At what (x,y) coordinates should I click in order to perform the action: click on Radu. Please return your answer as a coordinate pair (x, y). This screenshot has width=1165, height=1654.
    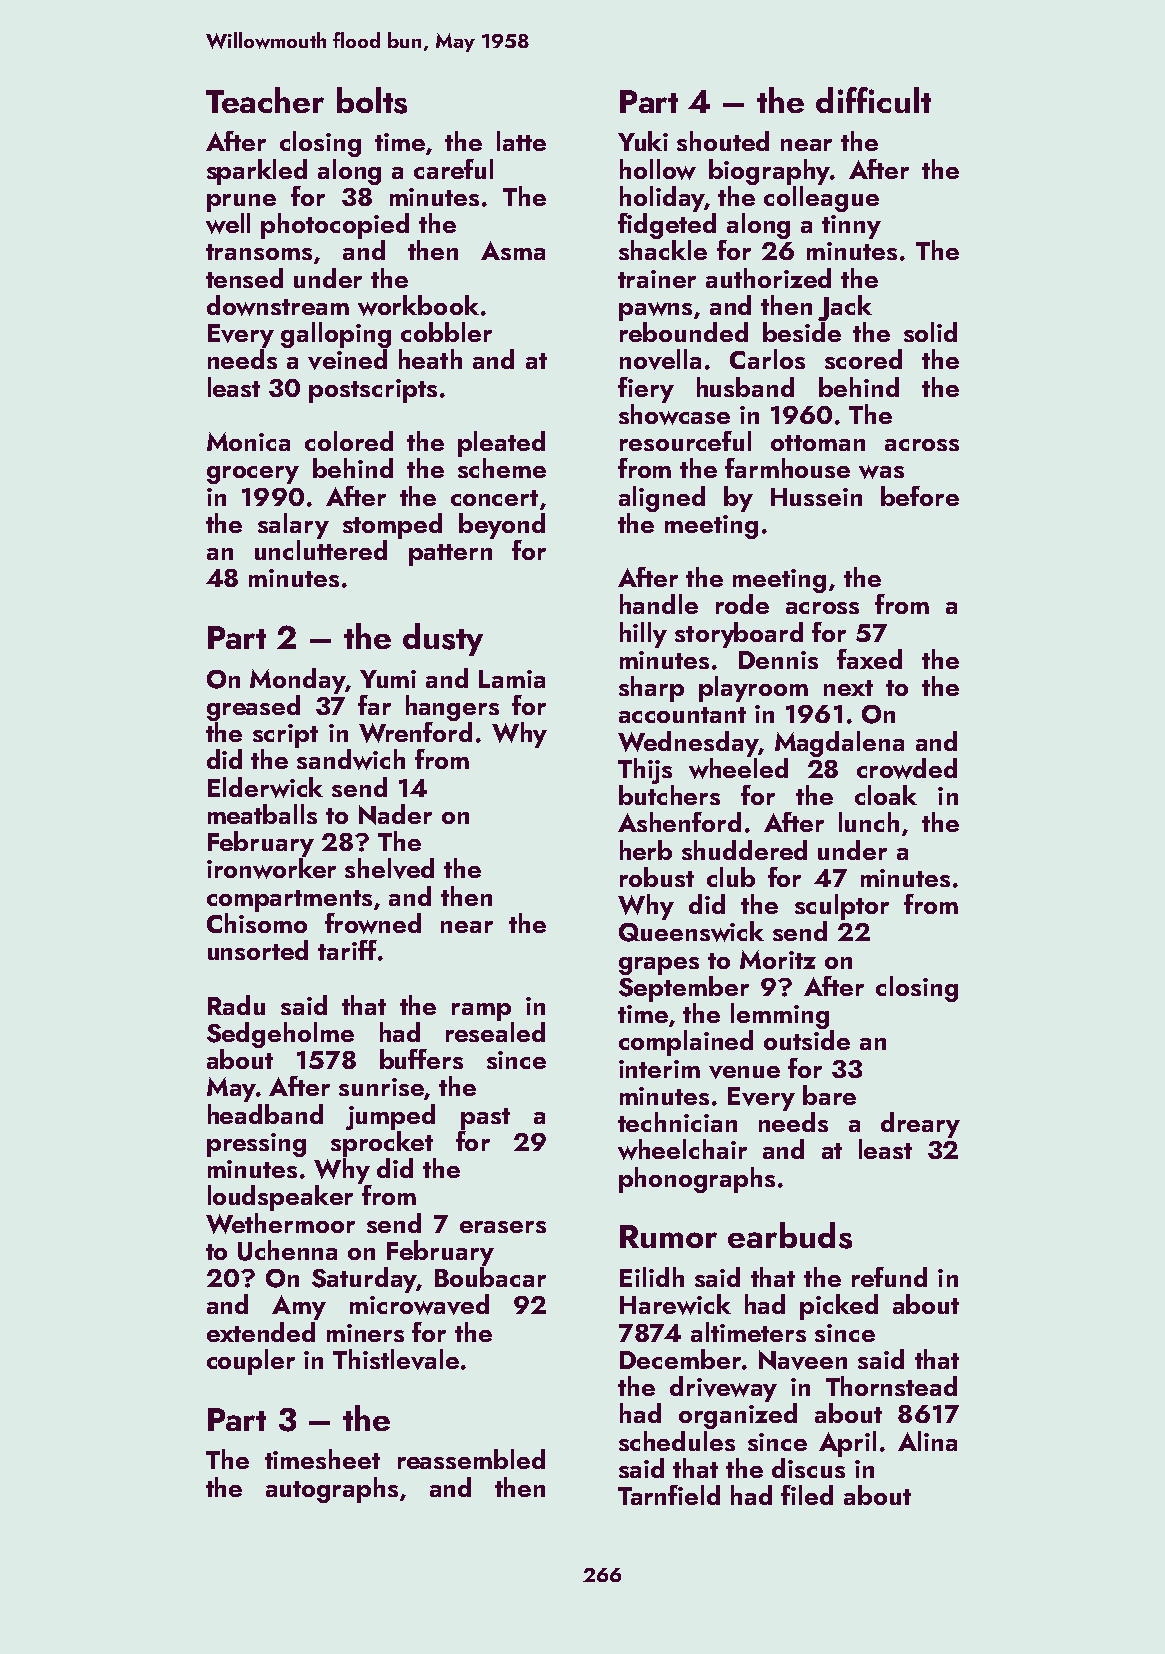
    Looking at the image, I should click on (236, 1005).
